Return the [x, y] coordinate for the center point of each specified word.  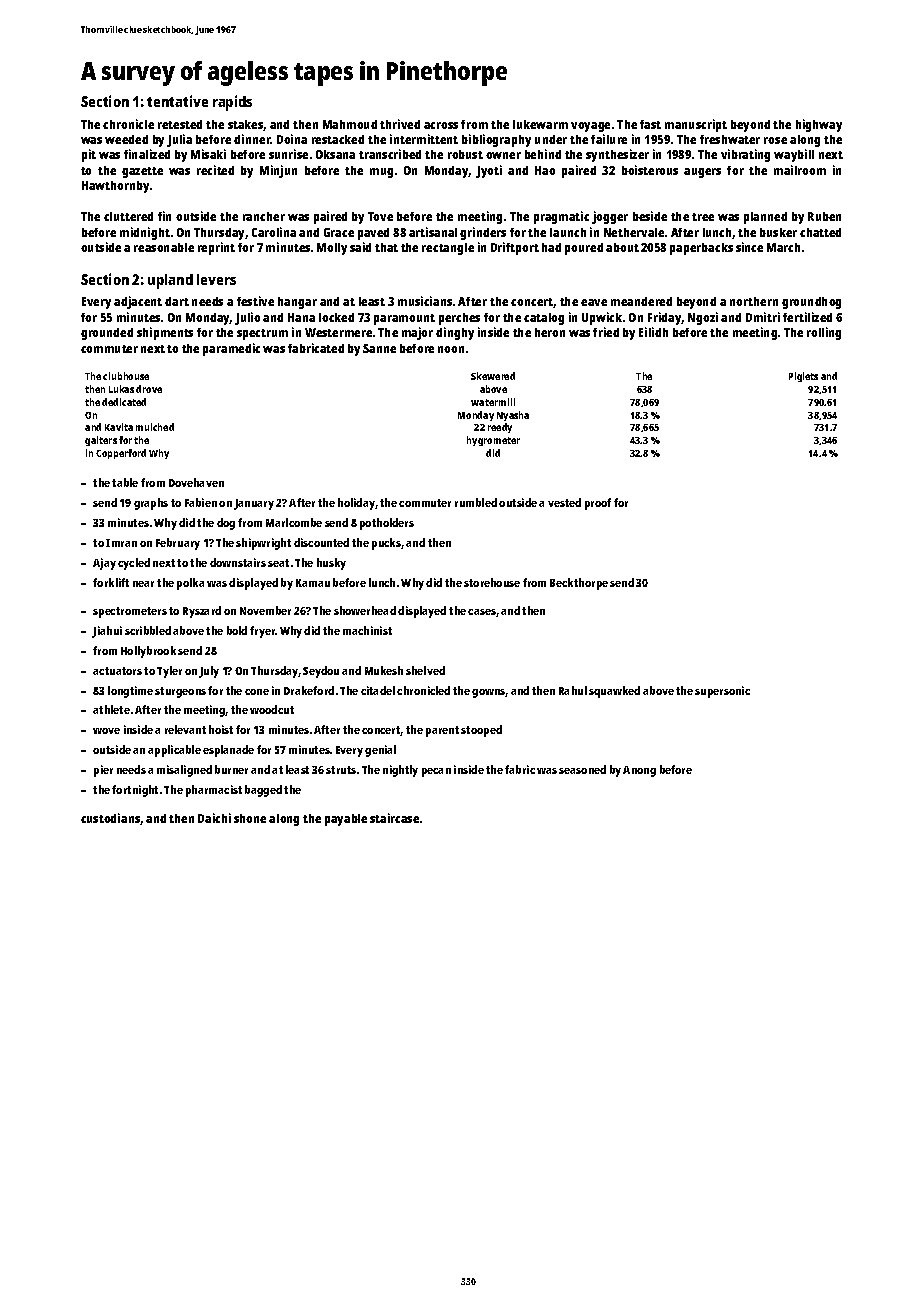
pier [103, 771]
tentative [177, 101]
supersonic [722, 692]
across [441, 125]
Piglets [803, 377]
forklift [111, 582]
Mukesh [384, 670]
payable [346, 820]
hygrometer [493, 441]
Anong [639, 771]
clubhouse [126, 376]
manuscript [696, 125]
